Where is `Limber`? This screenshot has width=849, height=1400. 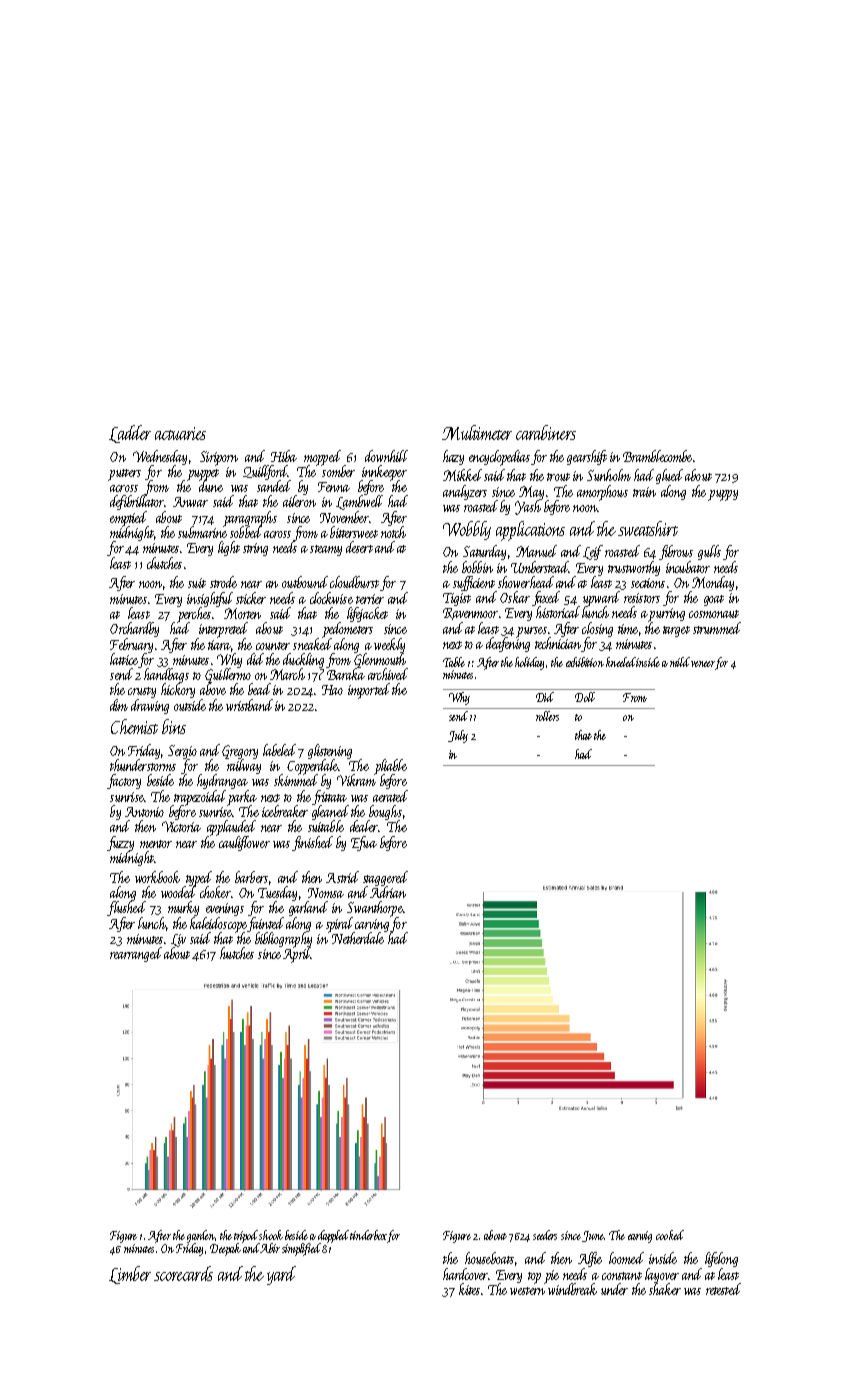 Limber is located at coordinates (130, 1275).
